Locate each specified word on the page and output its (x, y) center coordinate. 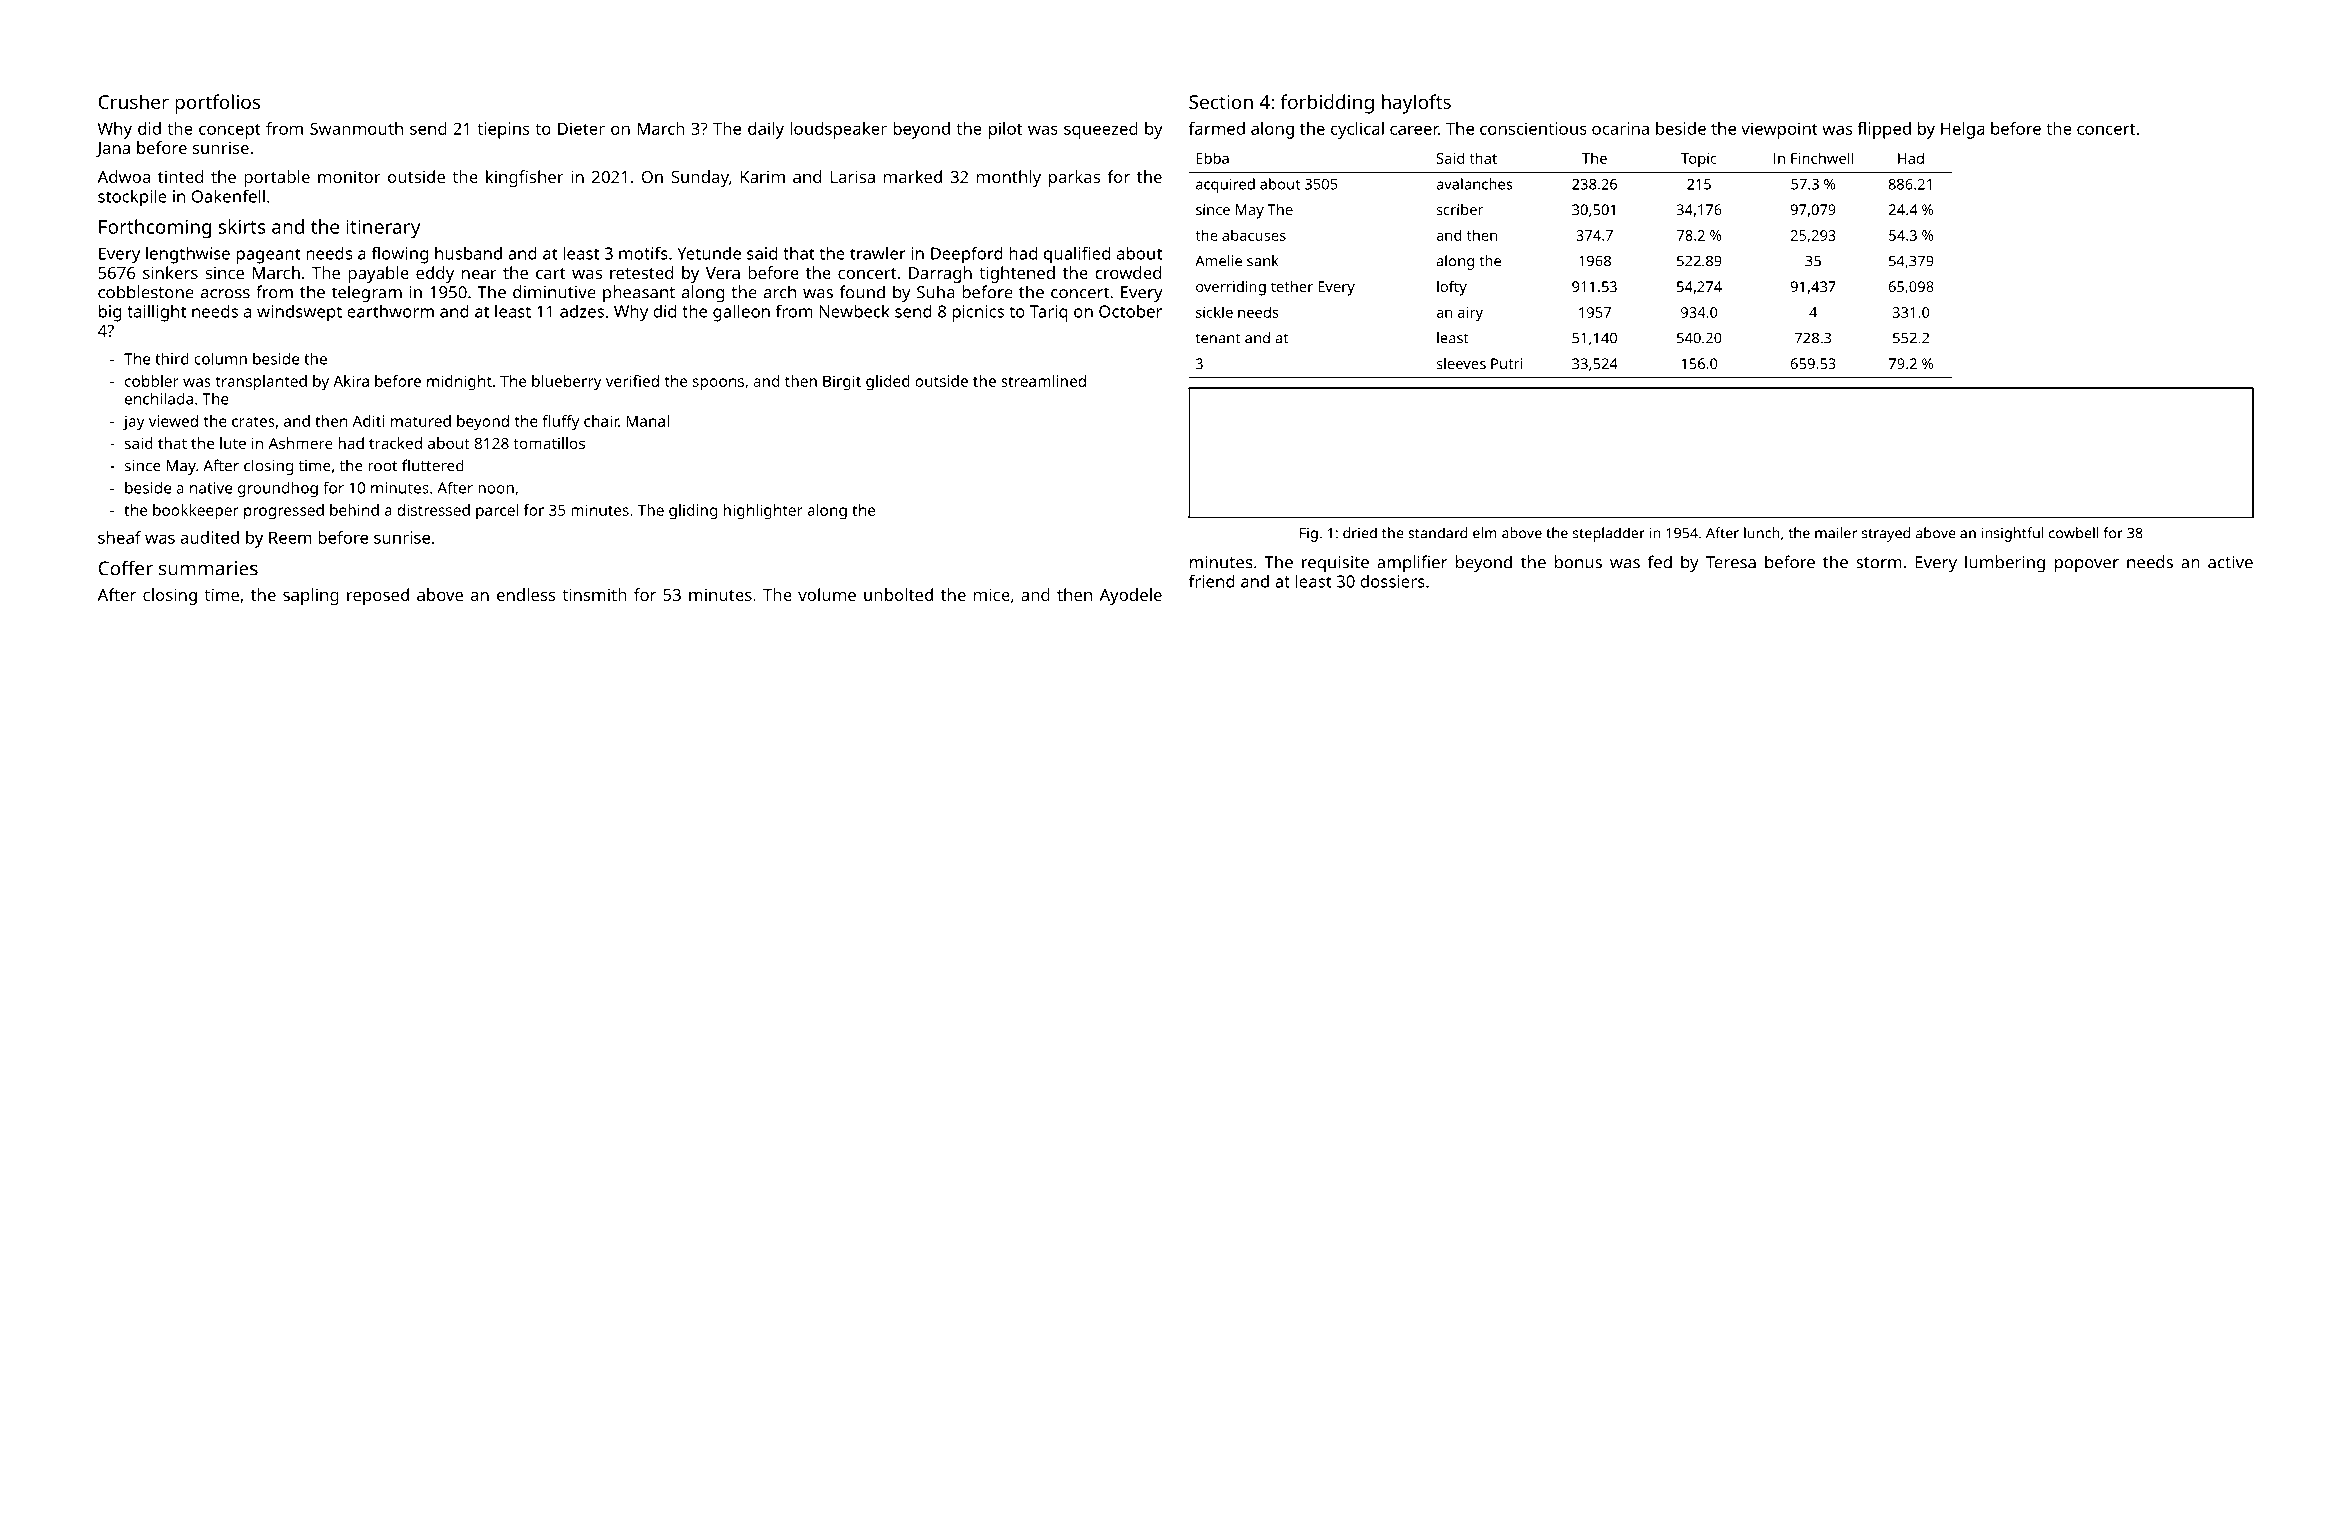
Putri (1506, 363)
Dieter (581, 128)
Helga (1963, 130)
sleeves (1461, 363)
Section (1221, 102)
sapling (311, 596)
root (382, 466)
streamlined (1043, 381)
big (110, 313)
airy (1470, 314)
